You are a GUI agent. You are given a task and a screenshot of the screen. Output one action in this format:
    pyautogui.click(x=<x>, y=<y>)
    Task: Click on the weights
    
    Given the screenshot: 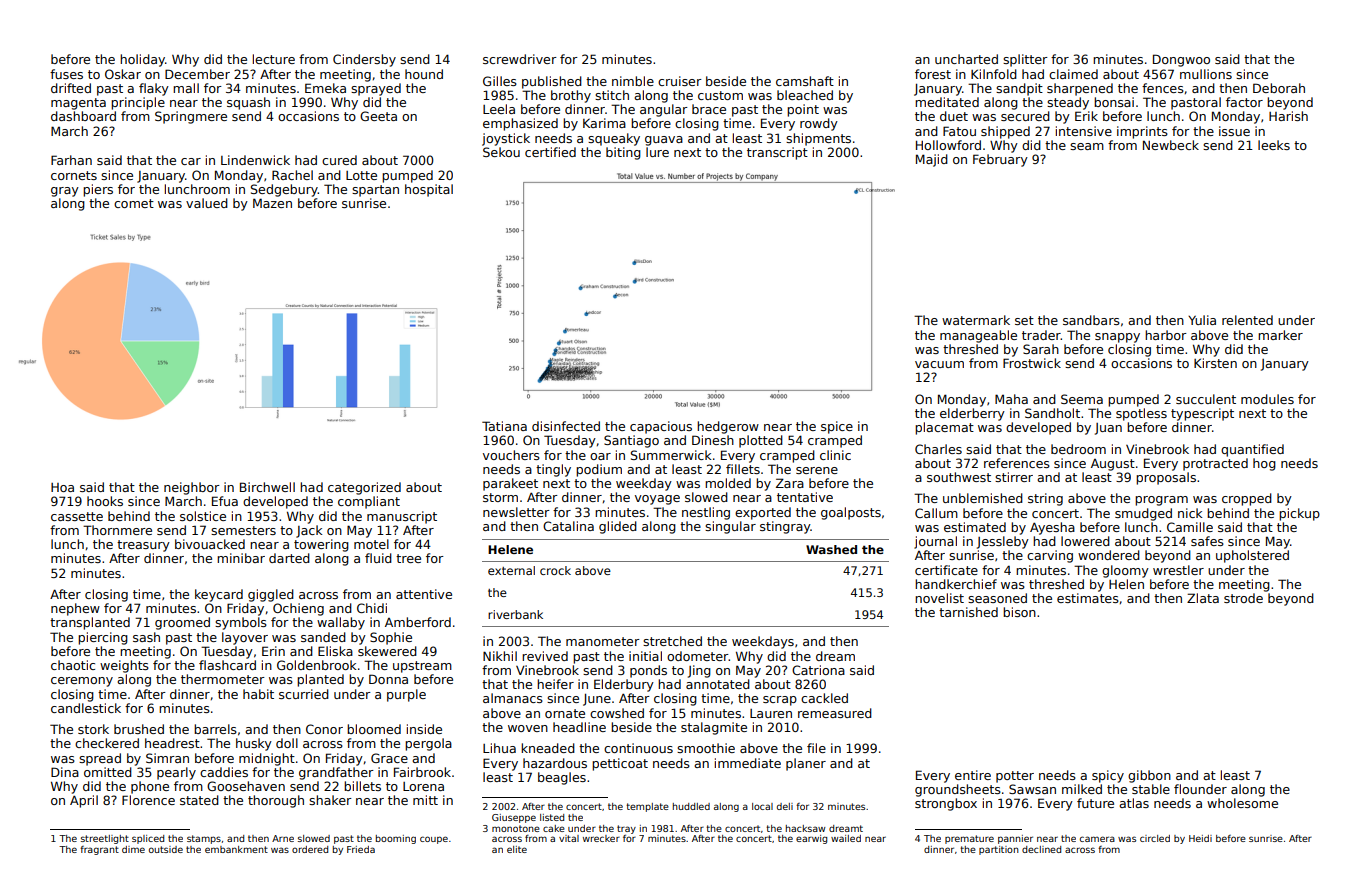 What is the action you would take?
    pyautogui.click(x=124, y=666)
